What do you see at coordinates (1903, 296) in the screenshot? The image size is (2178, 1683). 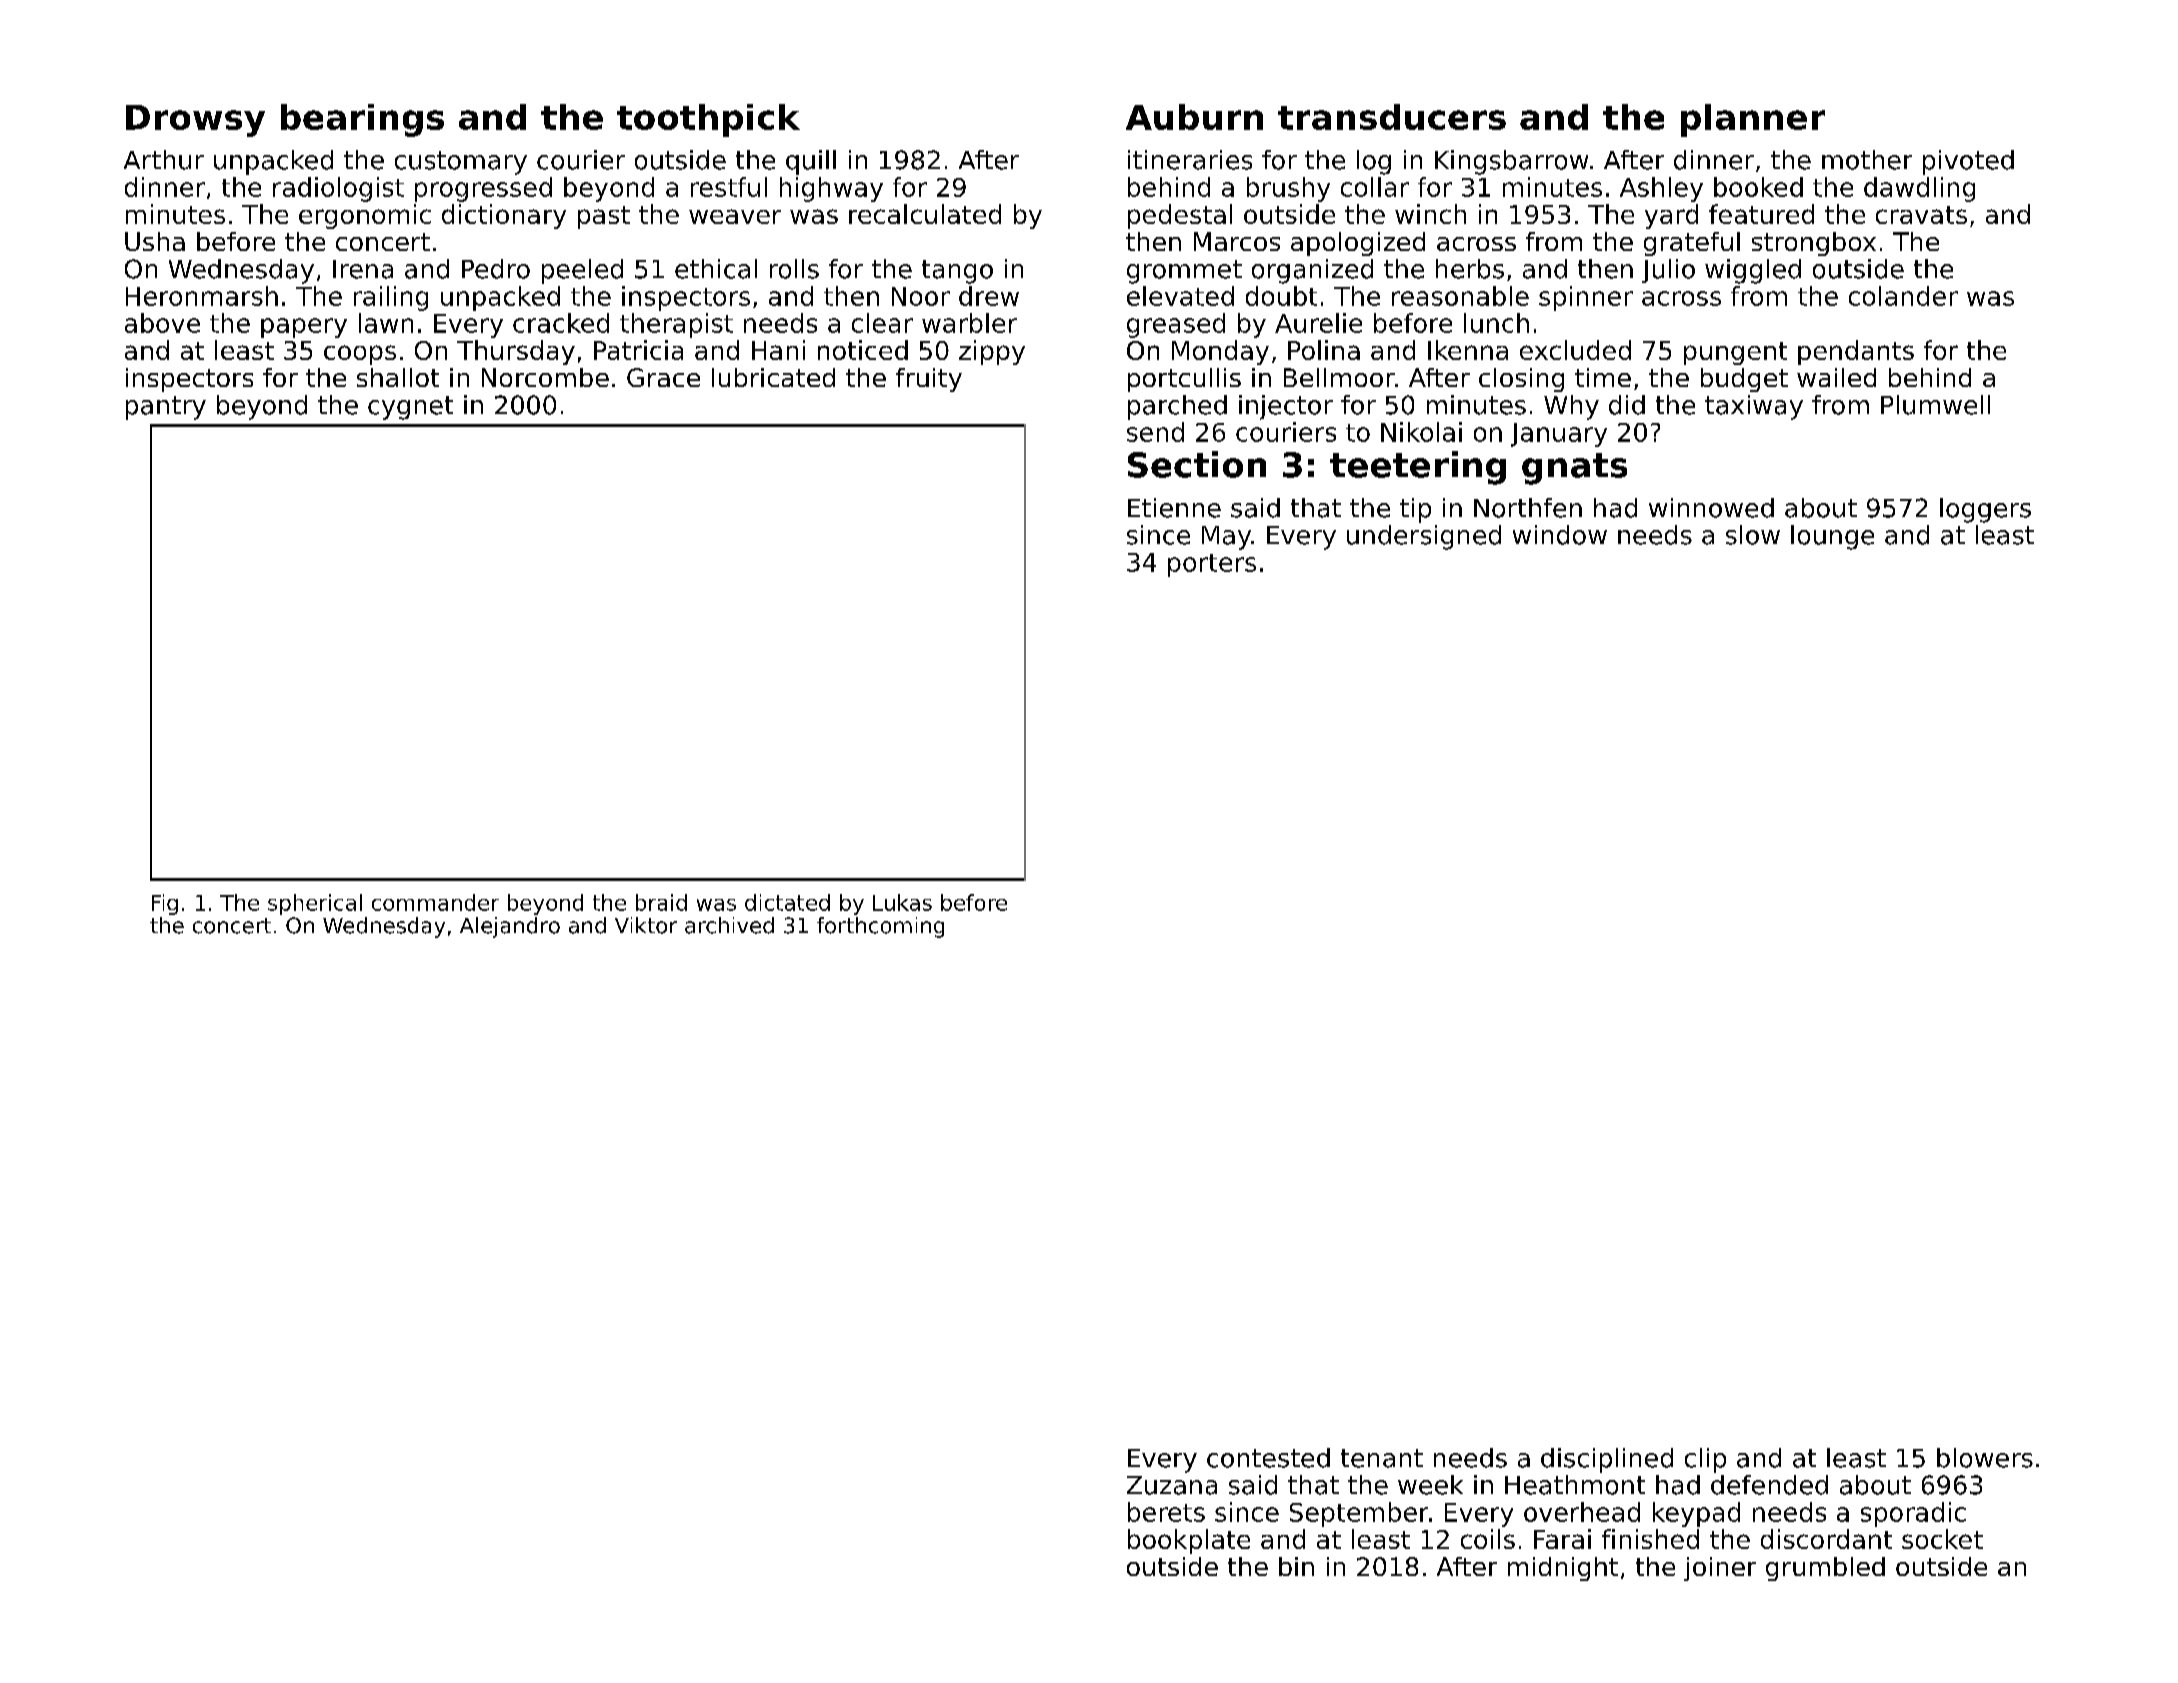 I see `colander` at bounding box center [1903, 296].
